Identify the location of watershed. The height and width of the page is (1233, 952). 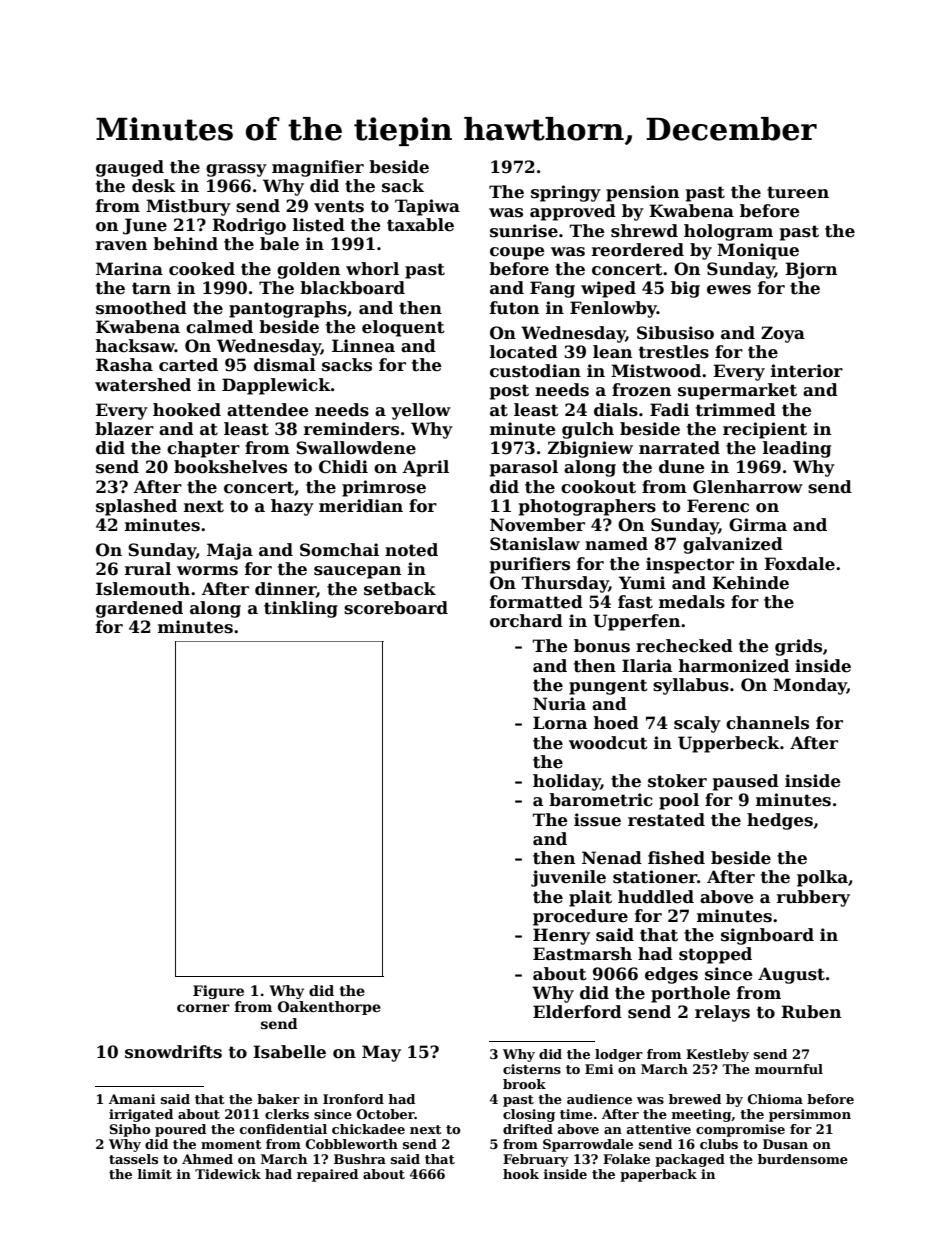
(143, 385).
